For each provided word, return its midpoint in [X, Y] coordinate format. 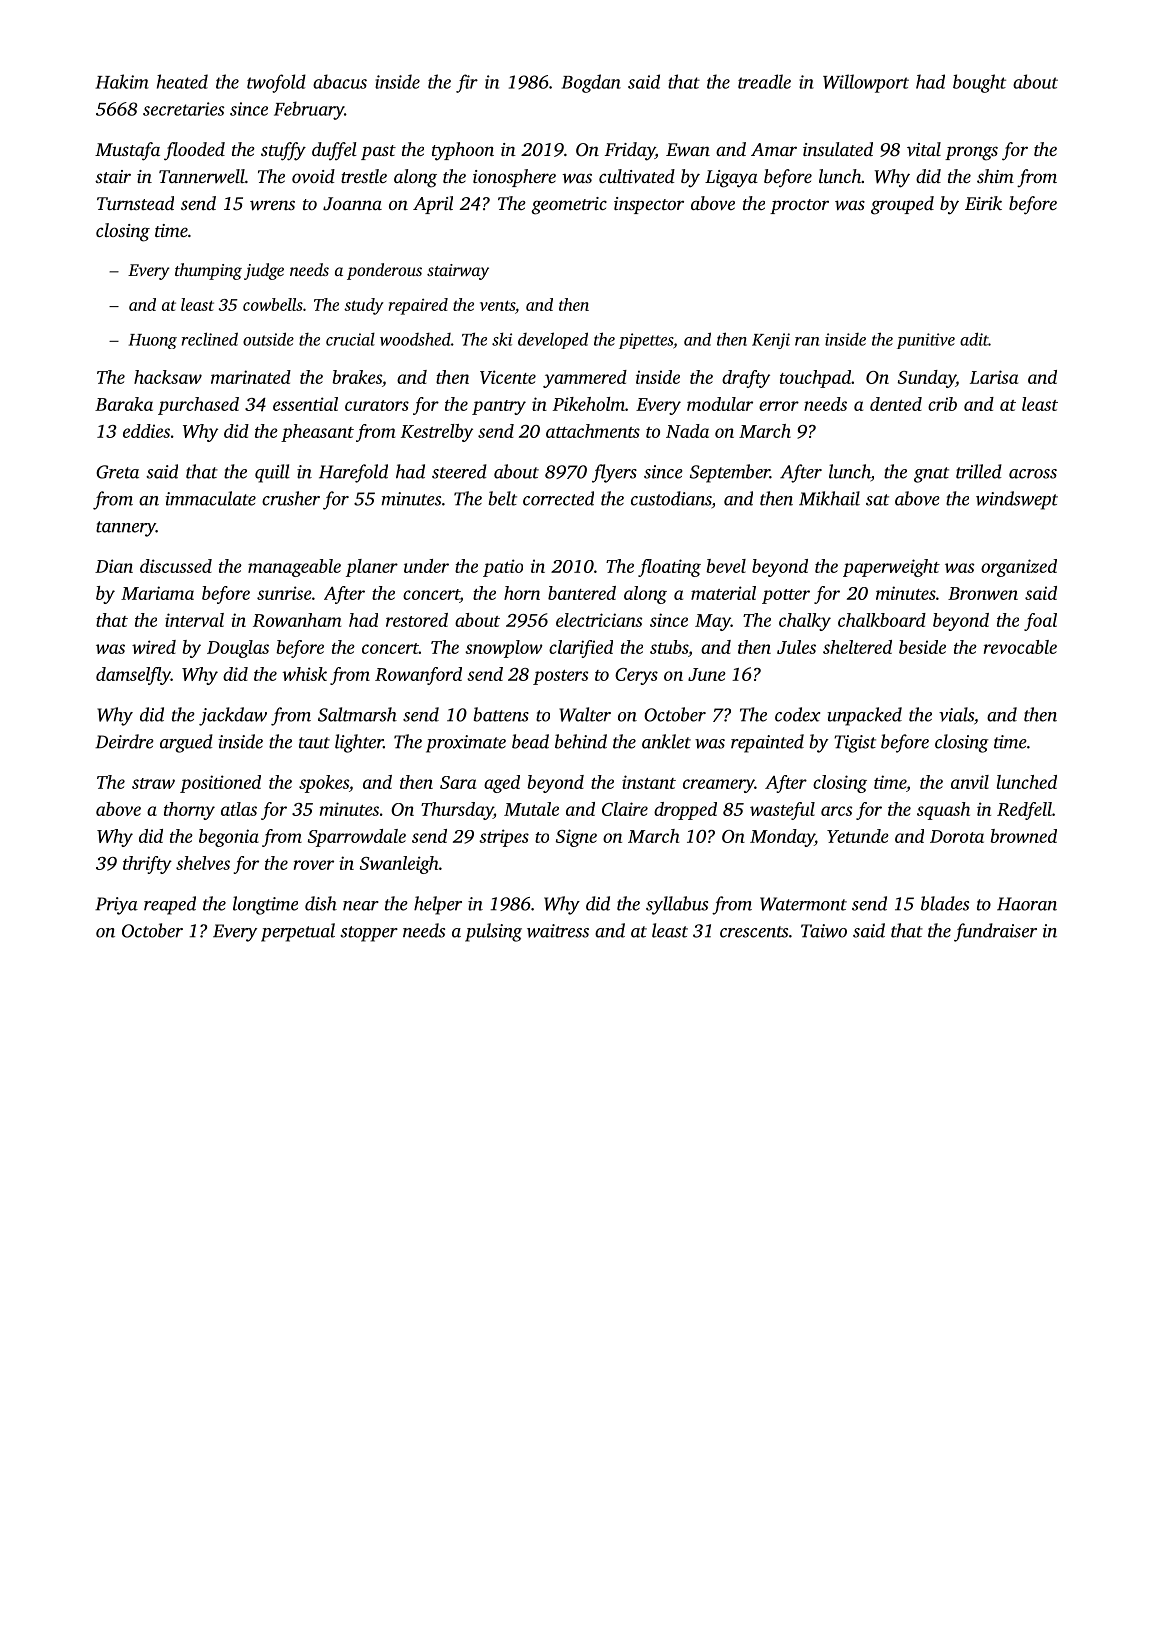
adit [974, 339]
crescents [754, 932]
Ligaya [731, 179]
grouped [902, 205]
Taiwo [824, 931]
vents [497, 305]
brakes [357, 377]
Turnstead [135, 203]
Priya [116, 906]
